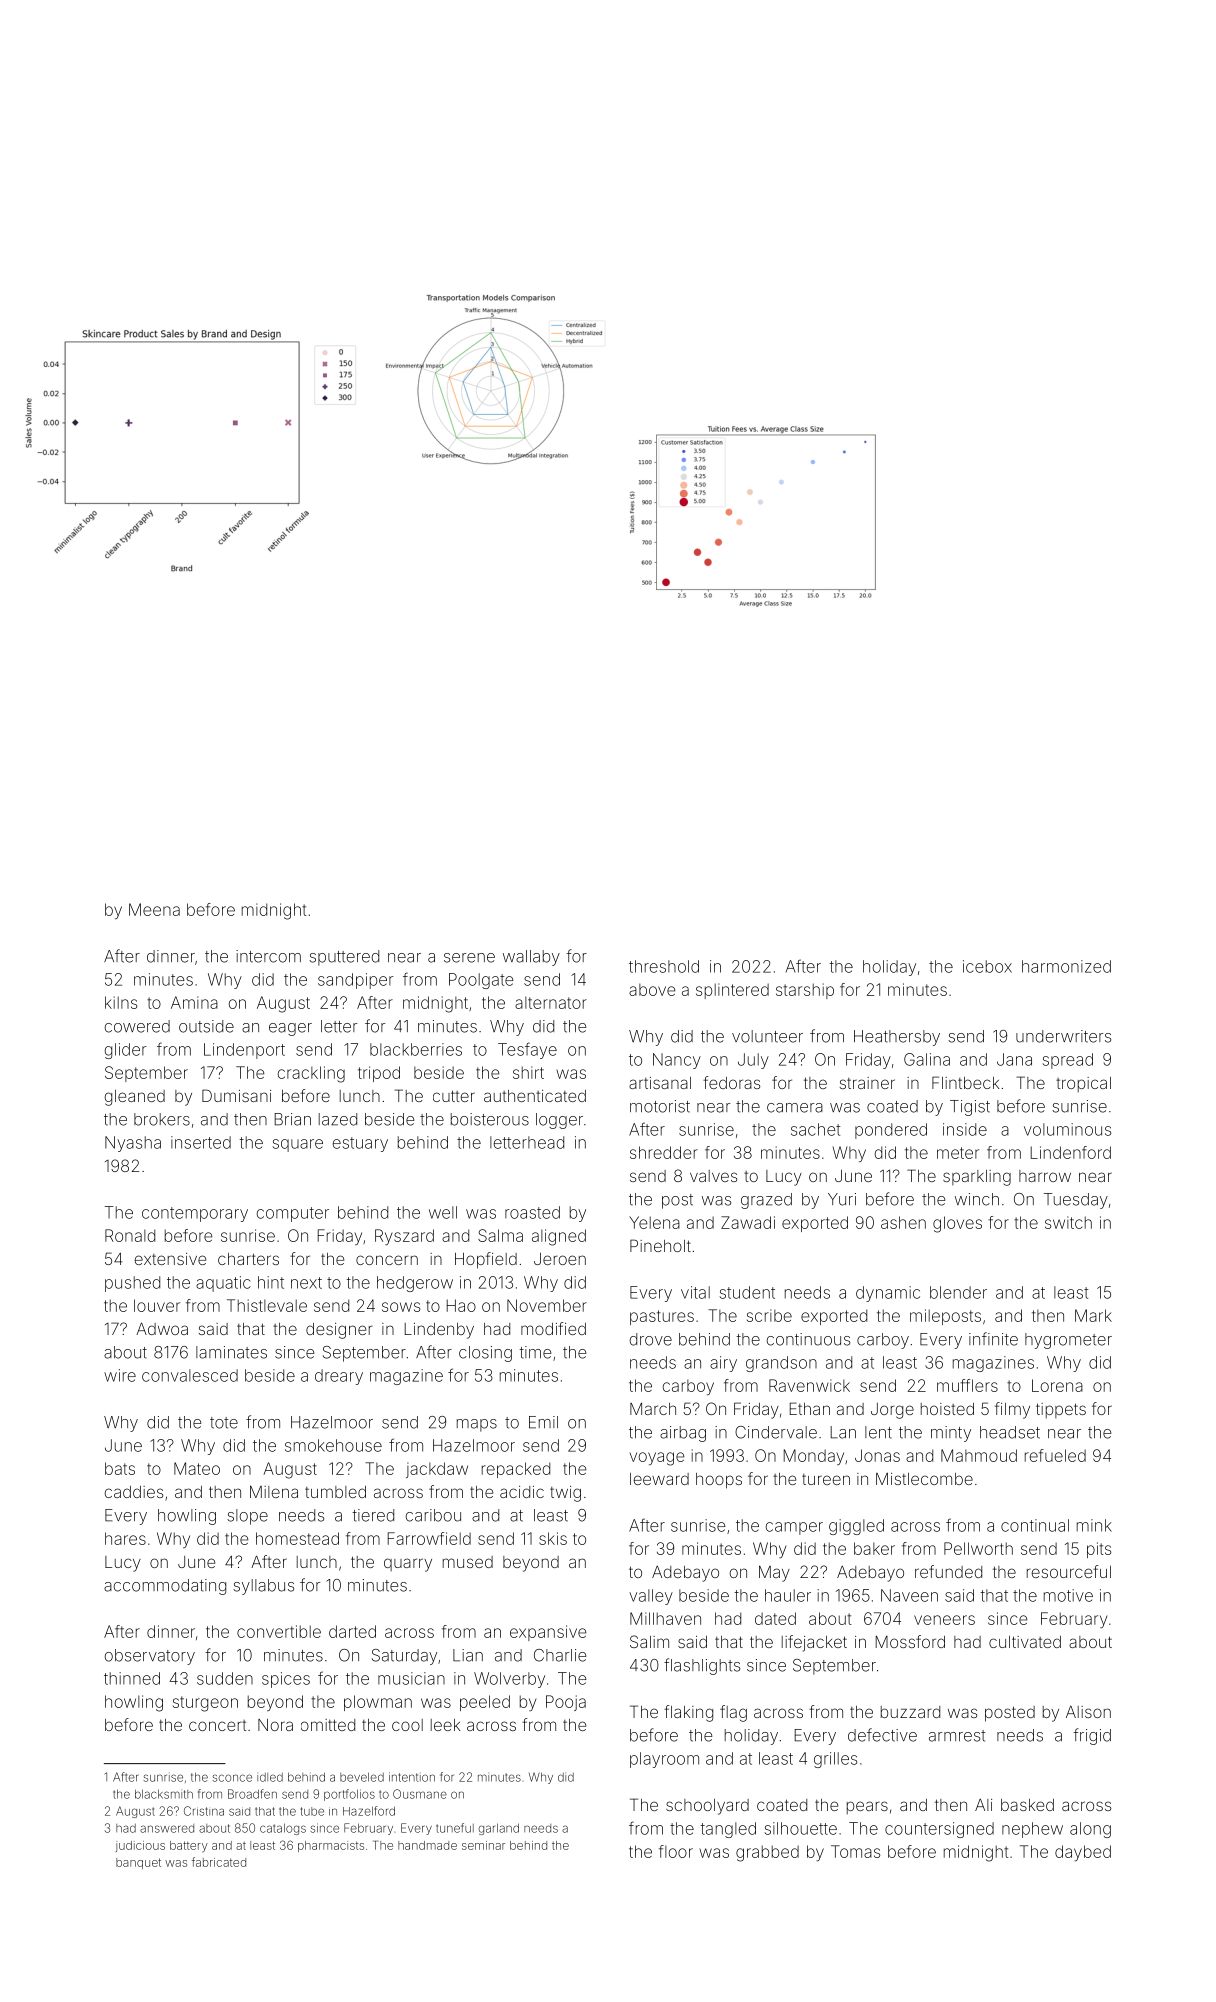 The height and width of the screenshot is (2002, 1216). I want to click on shredder, so click(664, 1152).
